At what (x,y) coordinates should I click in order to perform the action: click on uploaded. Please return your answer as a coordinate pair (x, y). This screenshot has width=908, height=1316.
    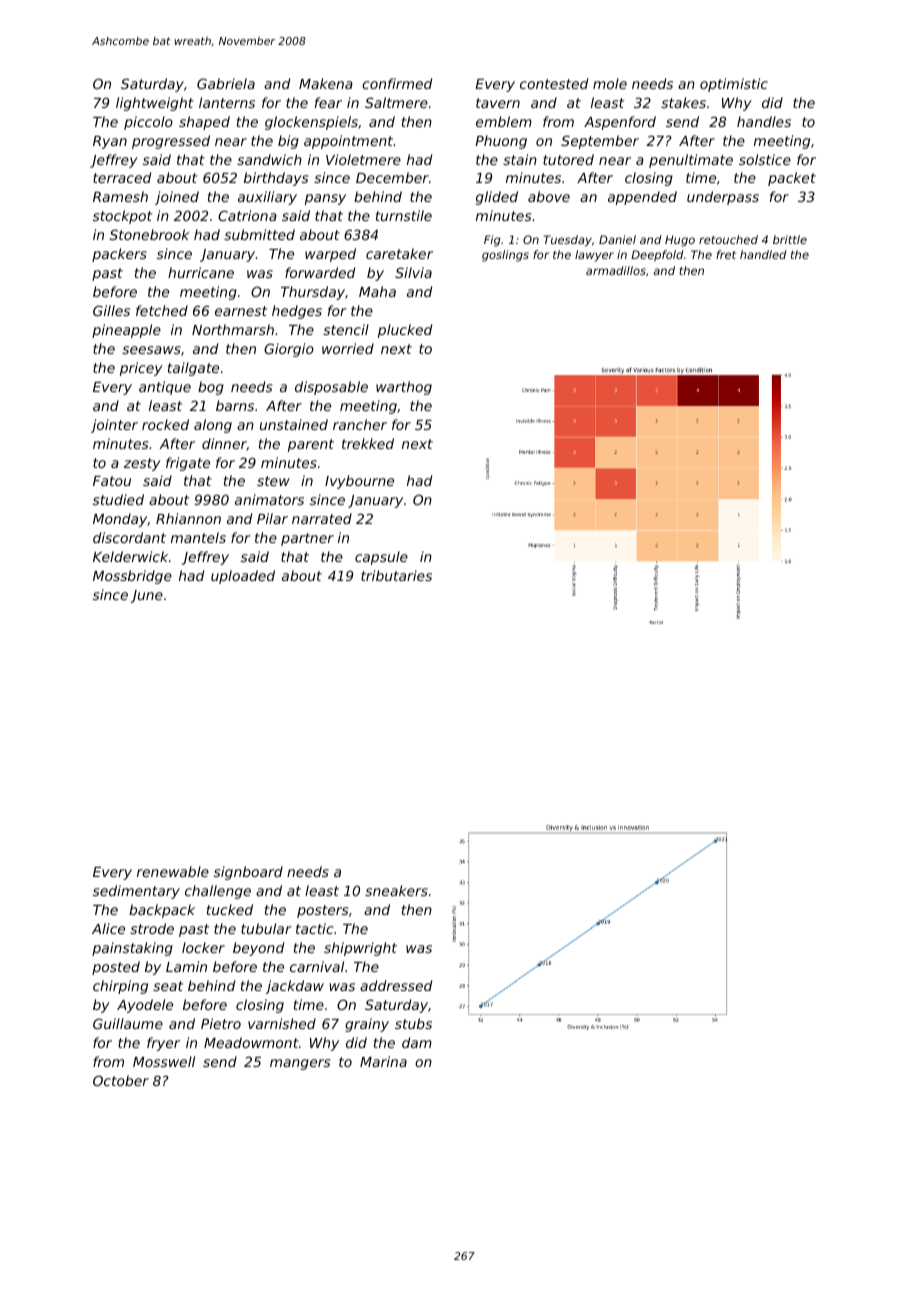
    Looking at the image, I should click on (243, 577).
